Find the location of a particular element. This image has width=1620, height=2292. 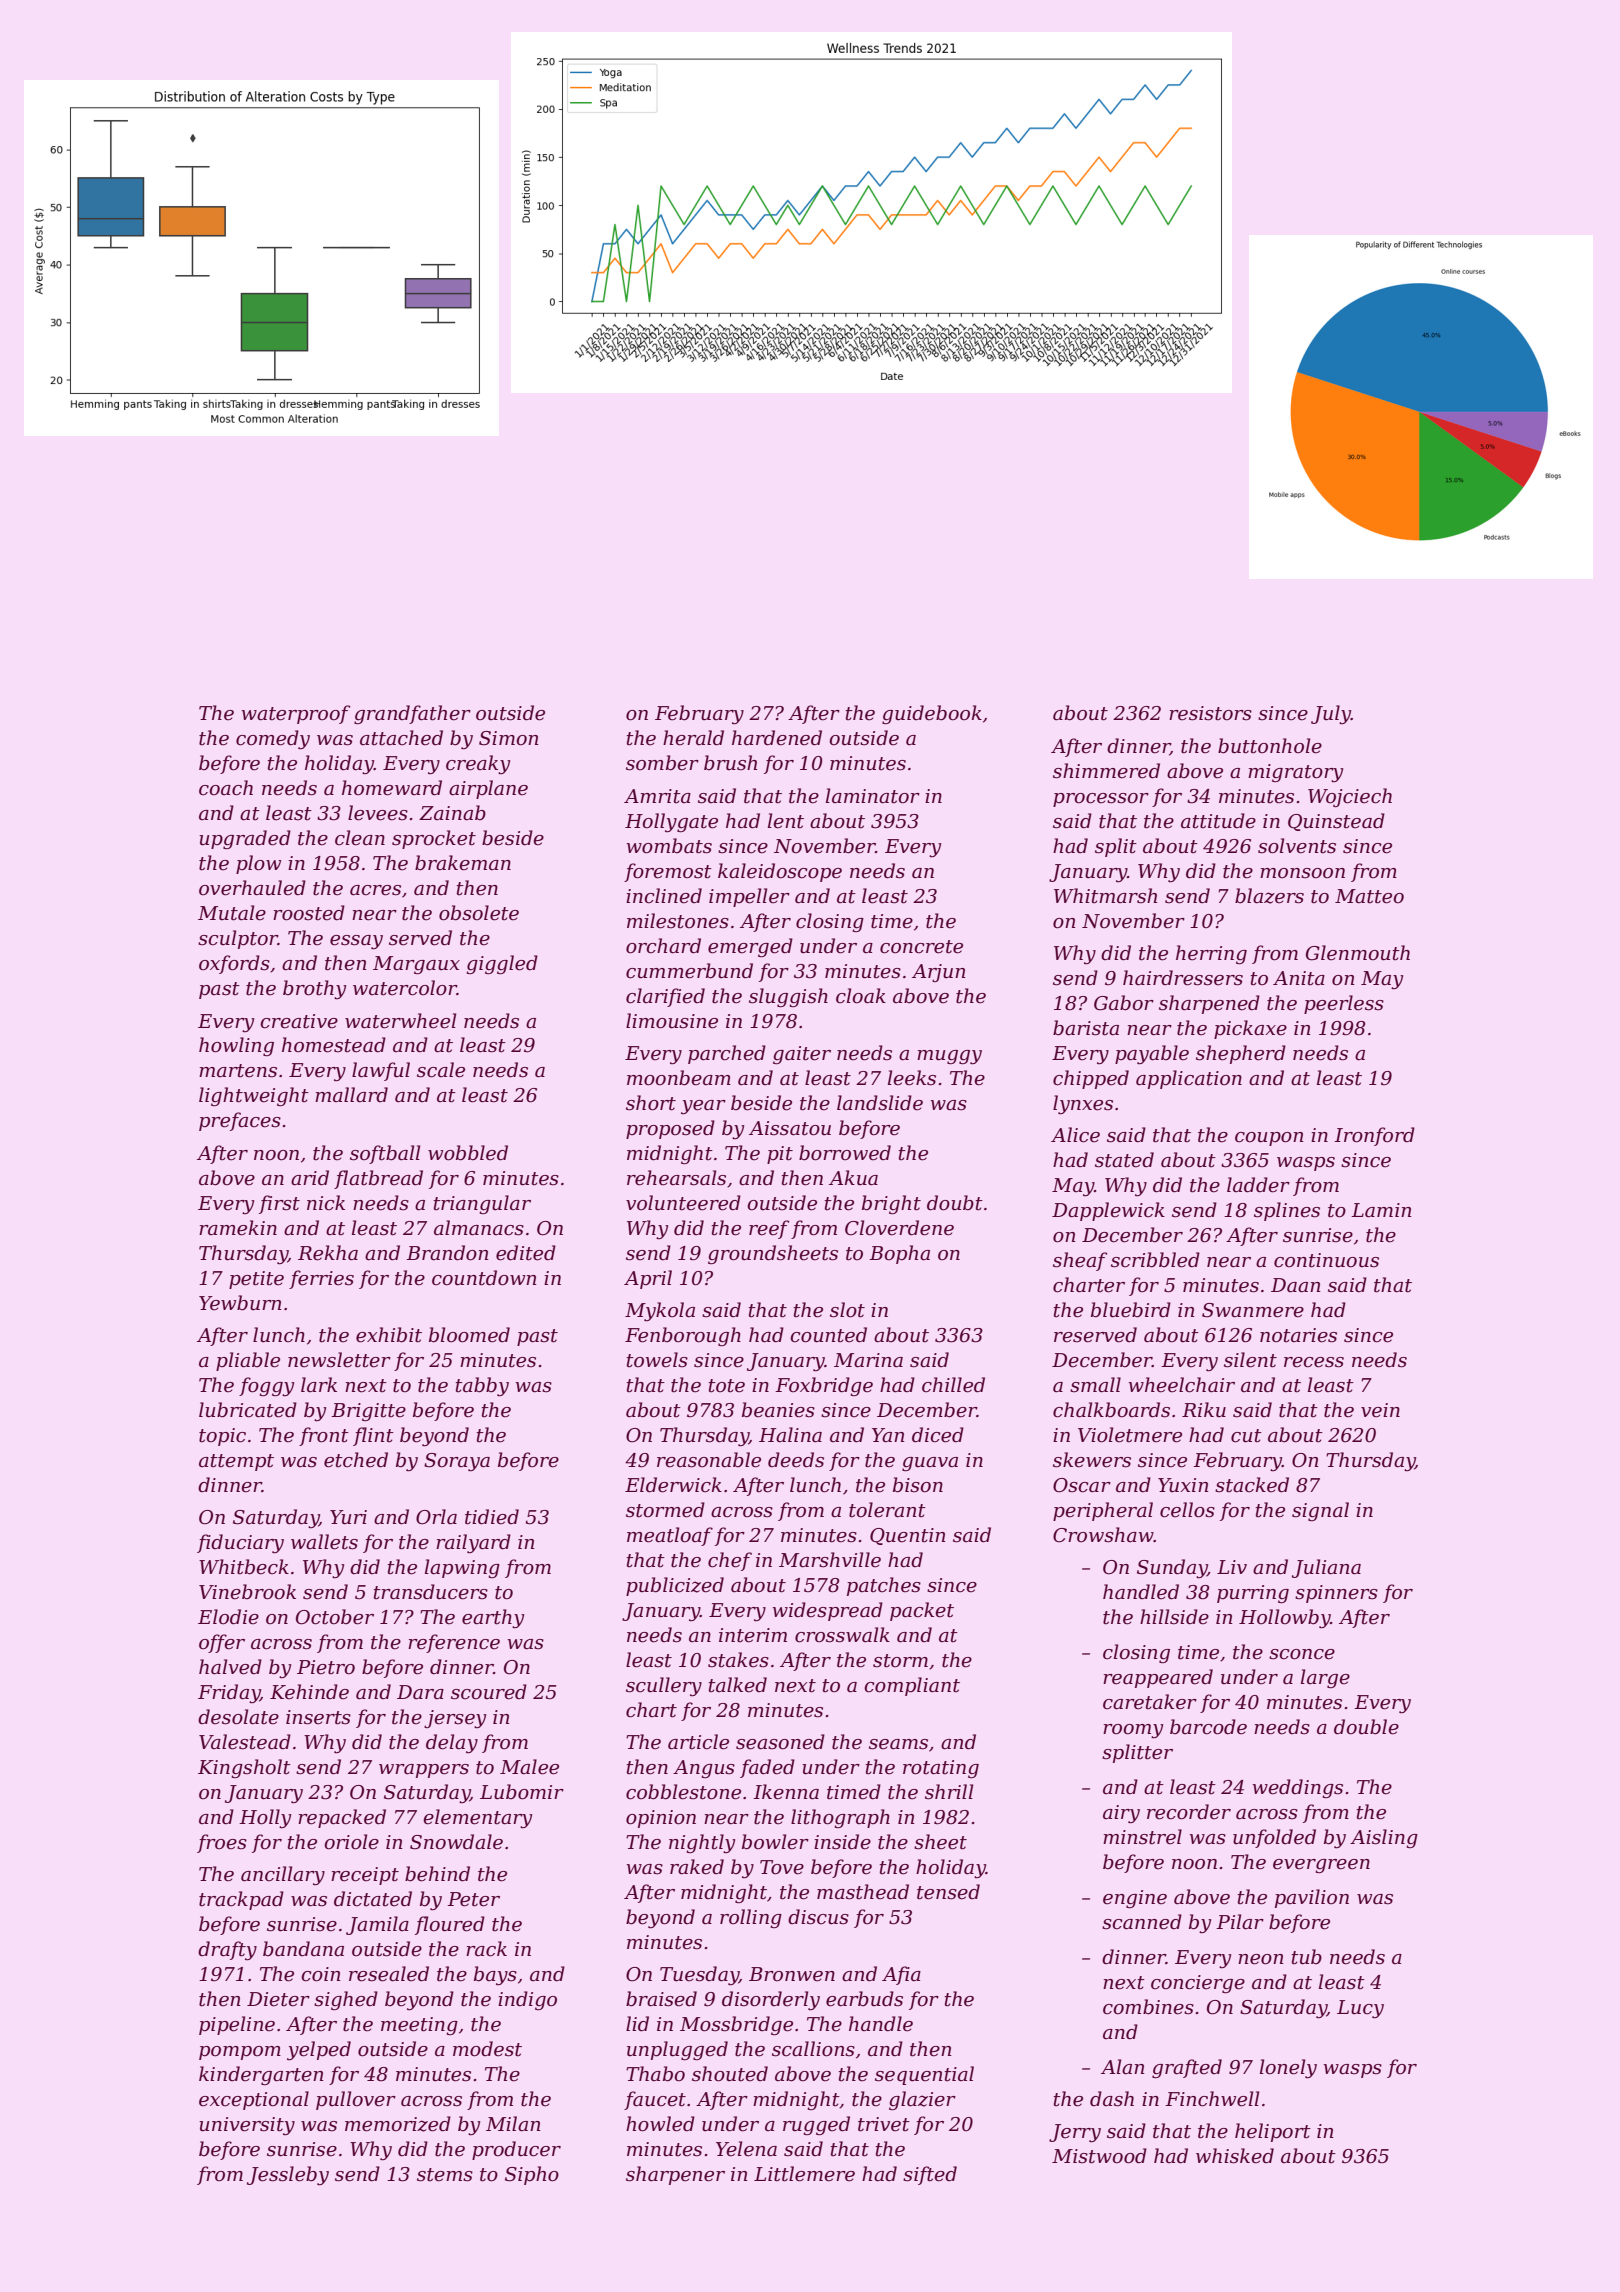

edited is located at coordinates (526, 1253).
